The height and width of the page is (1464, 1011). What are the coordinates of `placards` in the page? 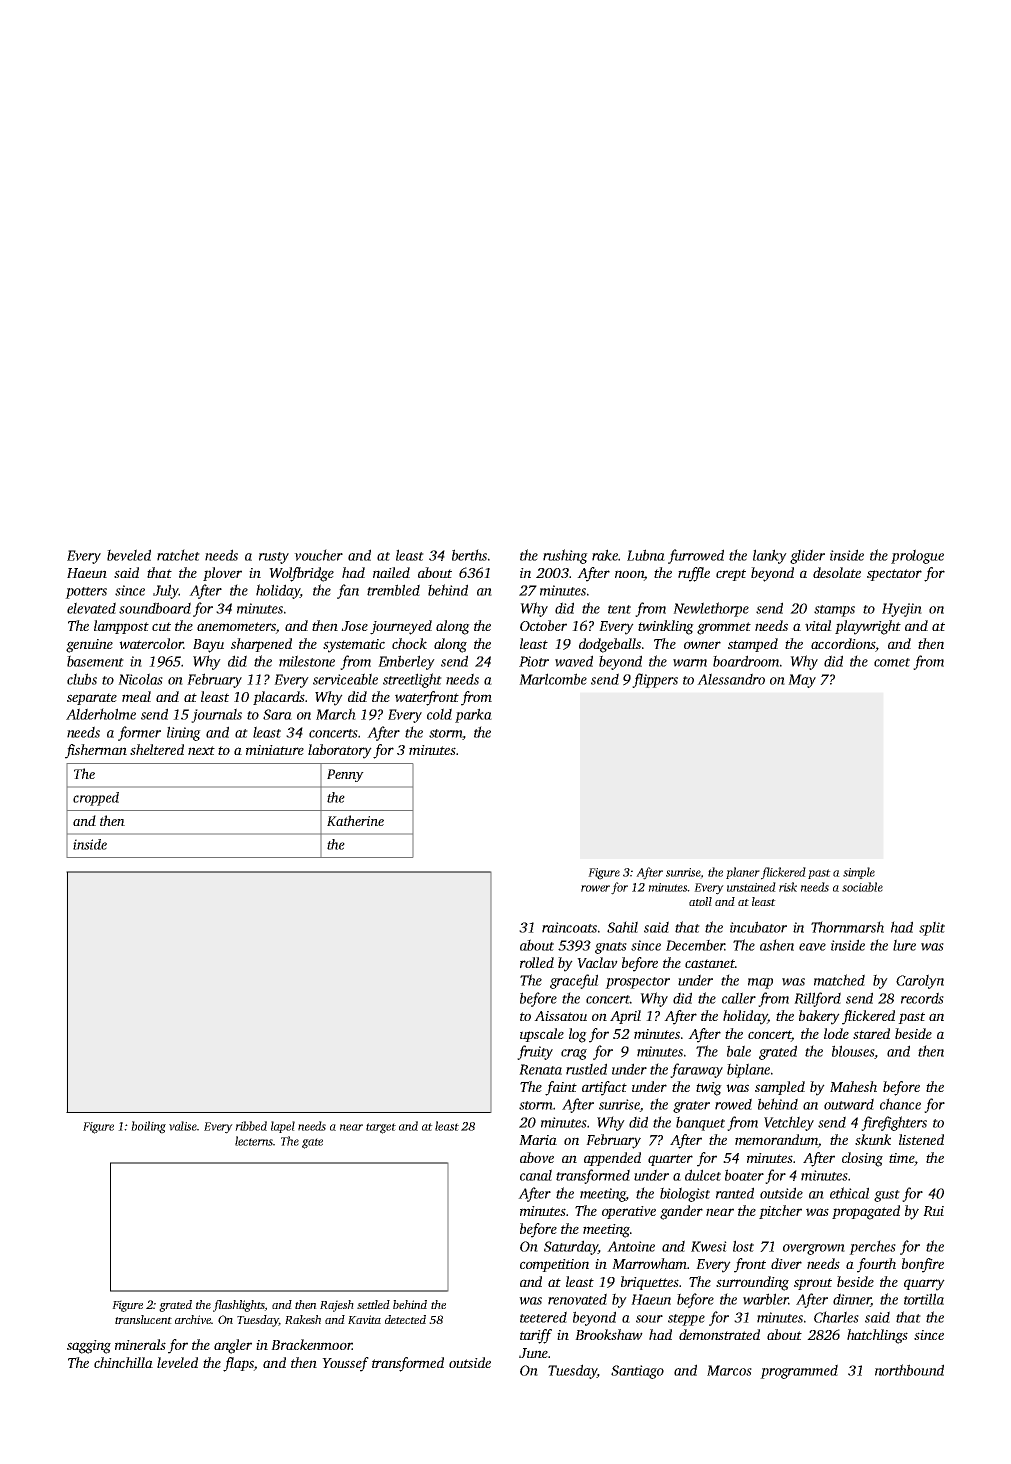 It's located at (279, 698).
